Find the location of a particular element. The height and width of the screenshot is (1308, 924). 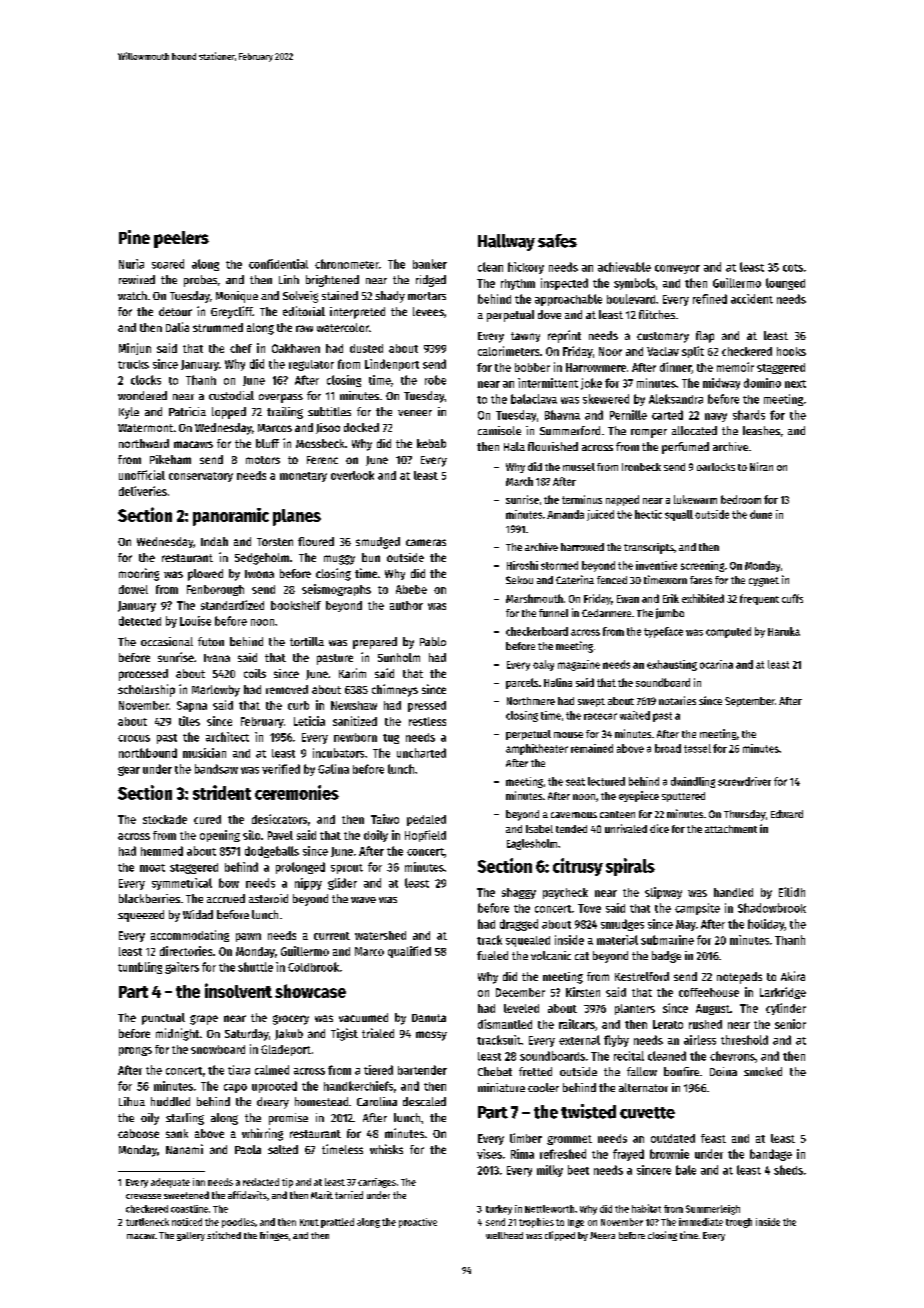

leveled is located at coordinates (521, 1008).
